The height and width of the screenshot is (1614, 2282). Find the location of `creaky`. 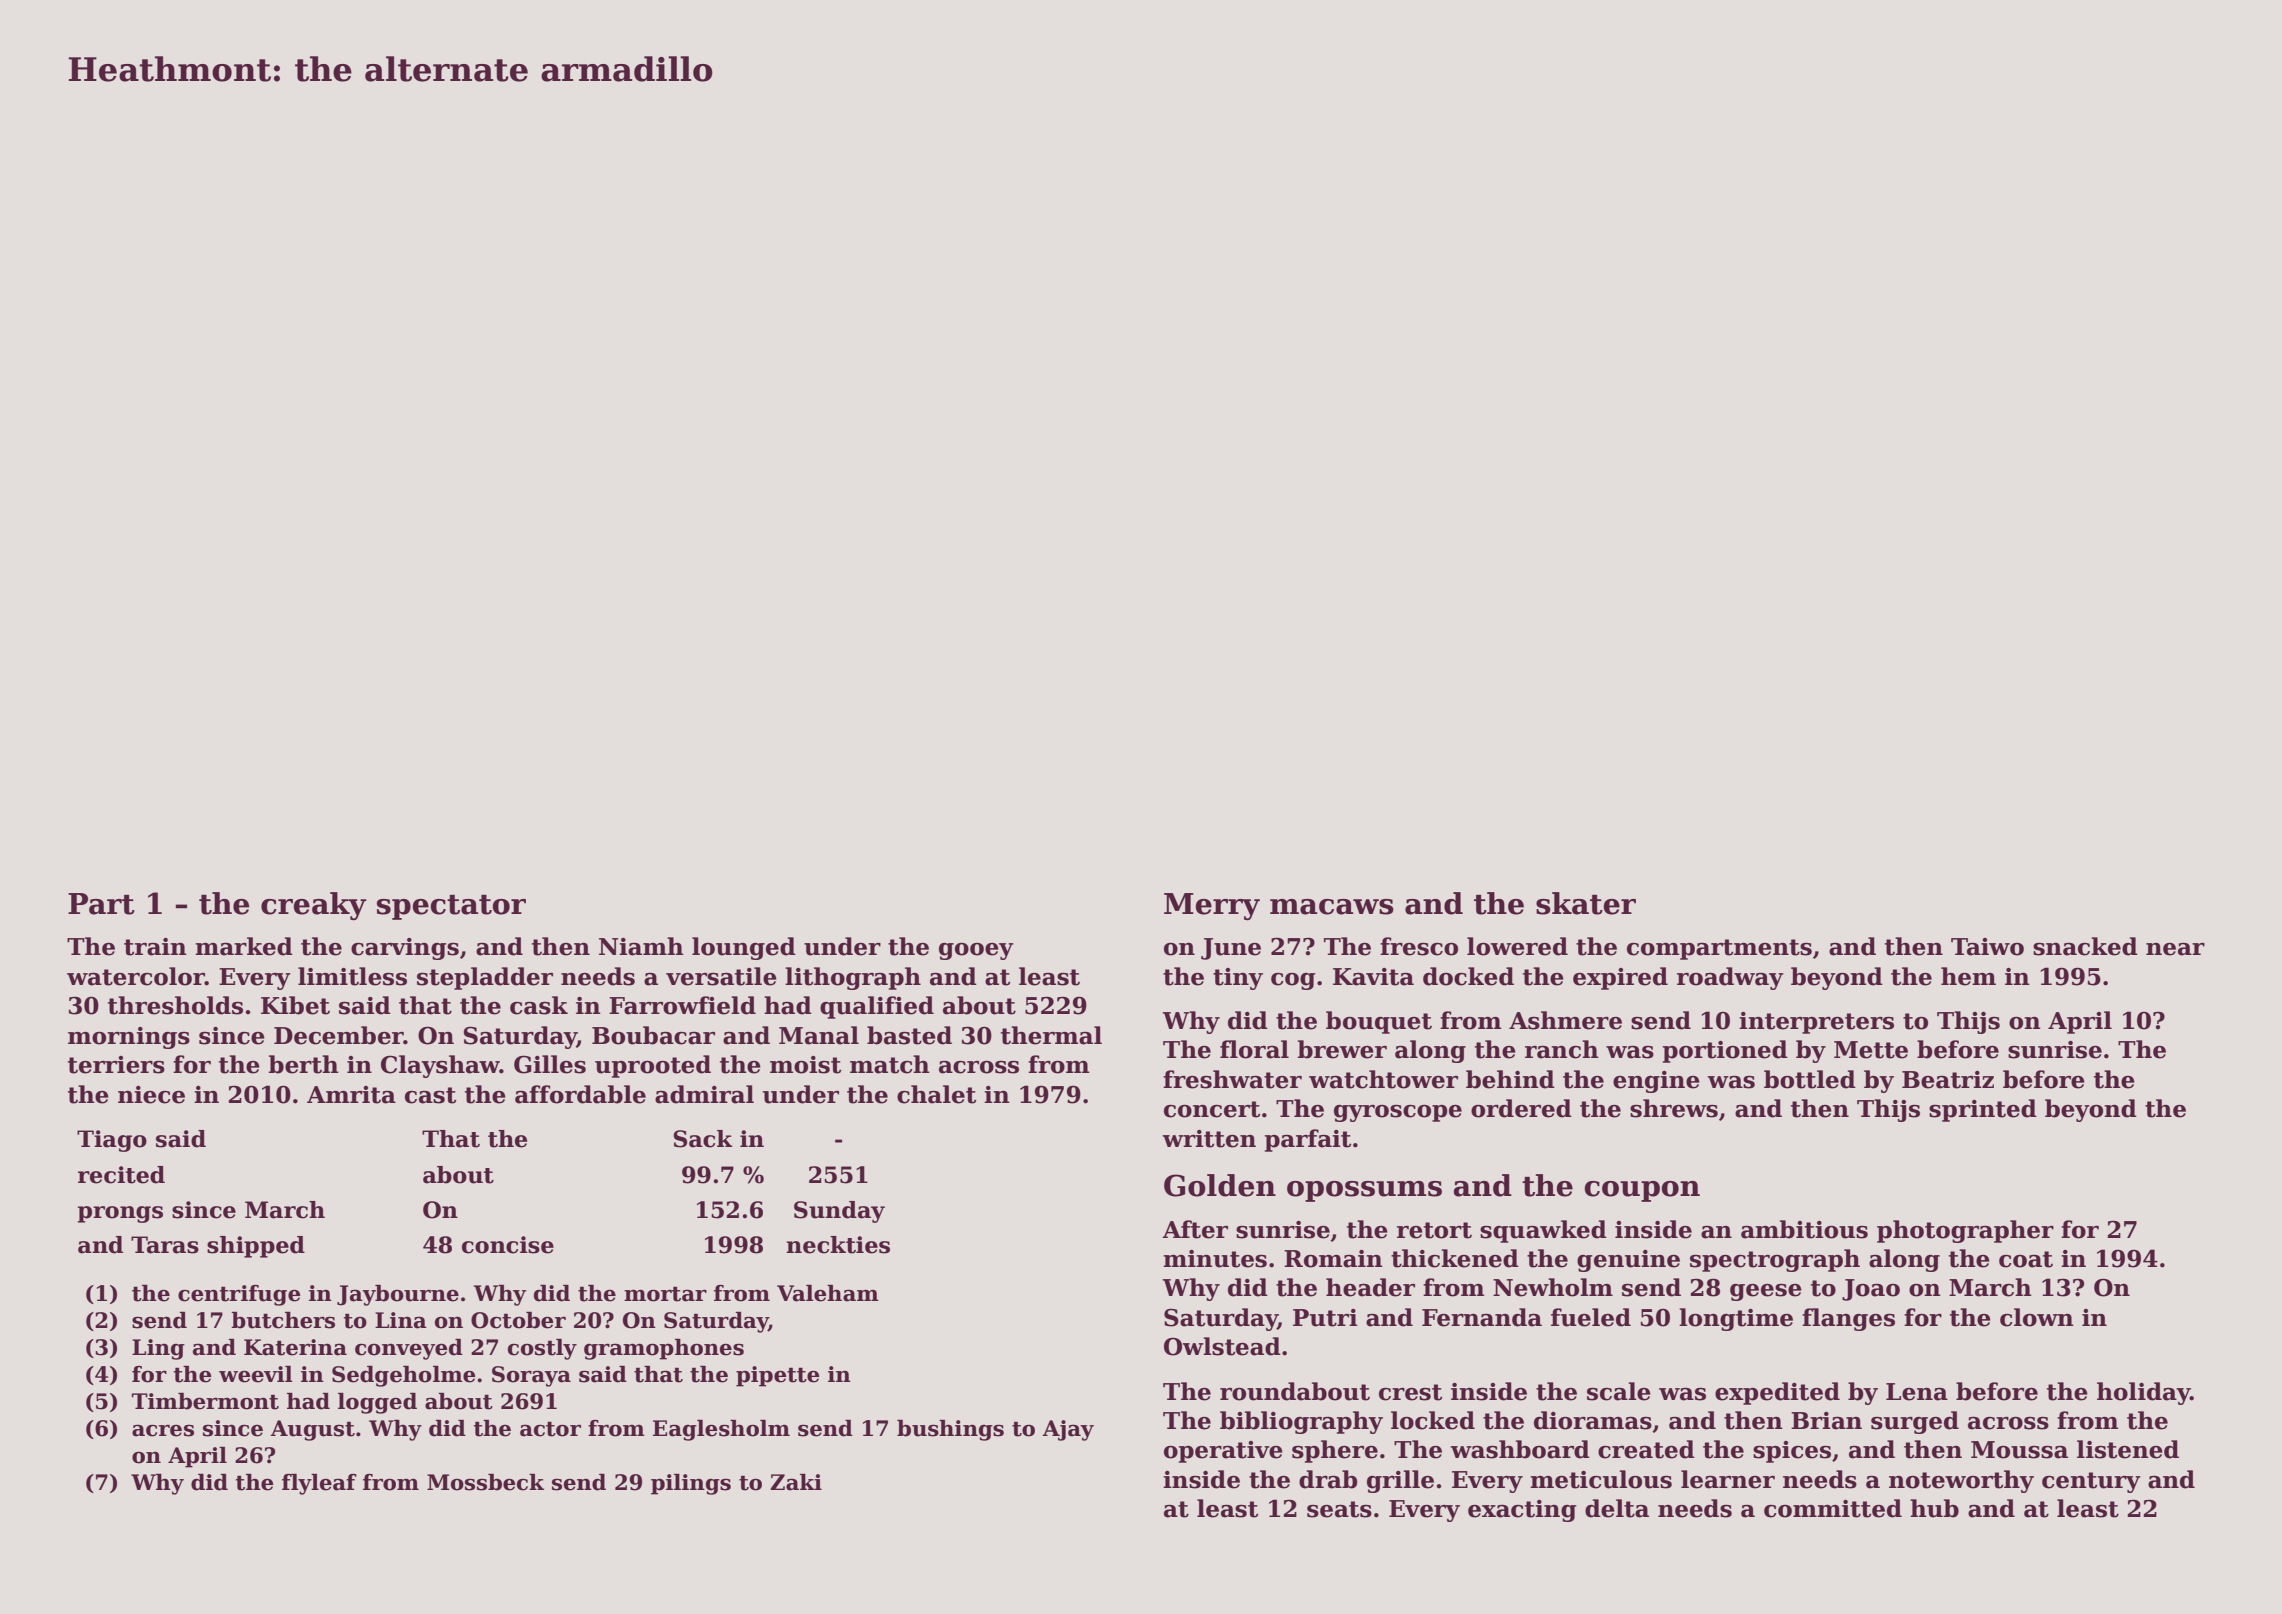

creaky is located at coordinates (314, 906).
